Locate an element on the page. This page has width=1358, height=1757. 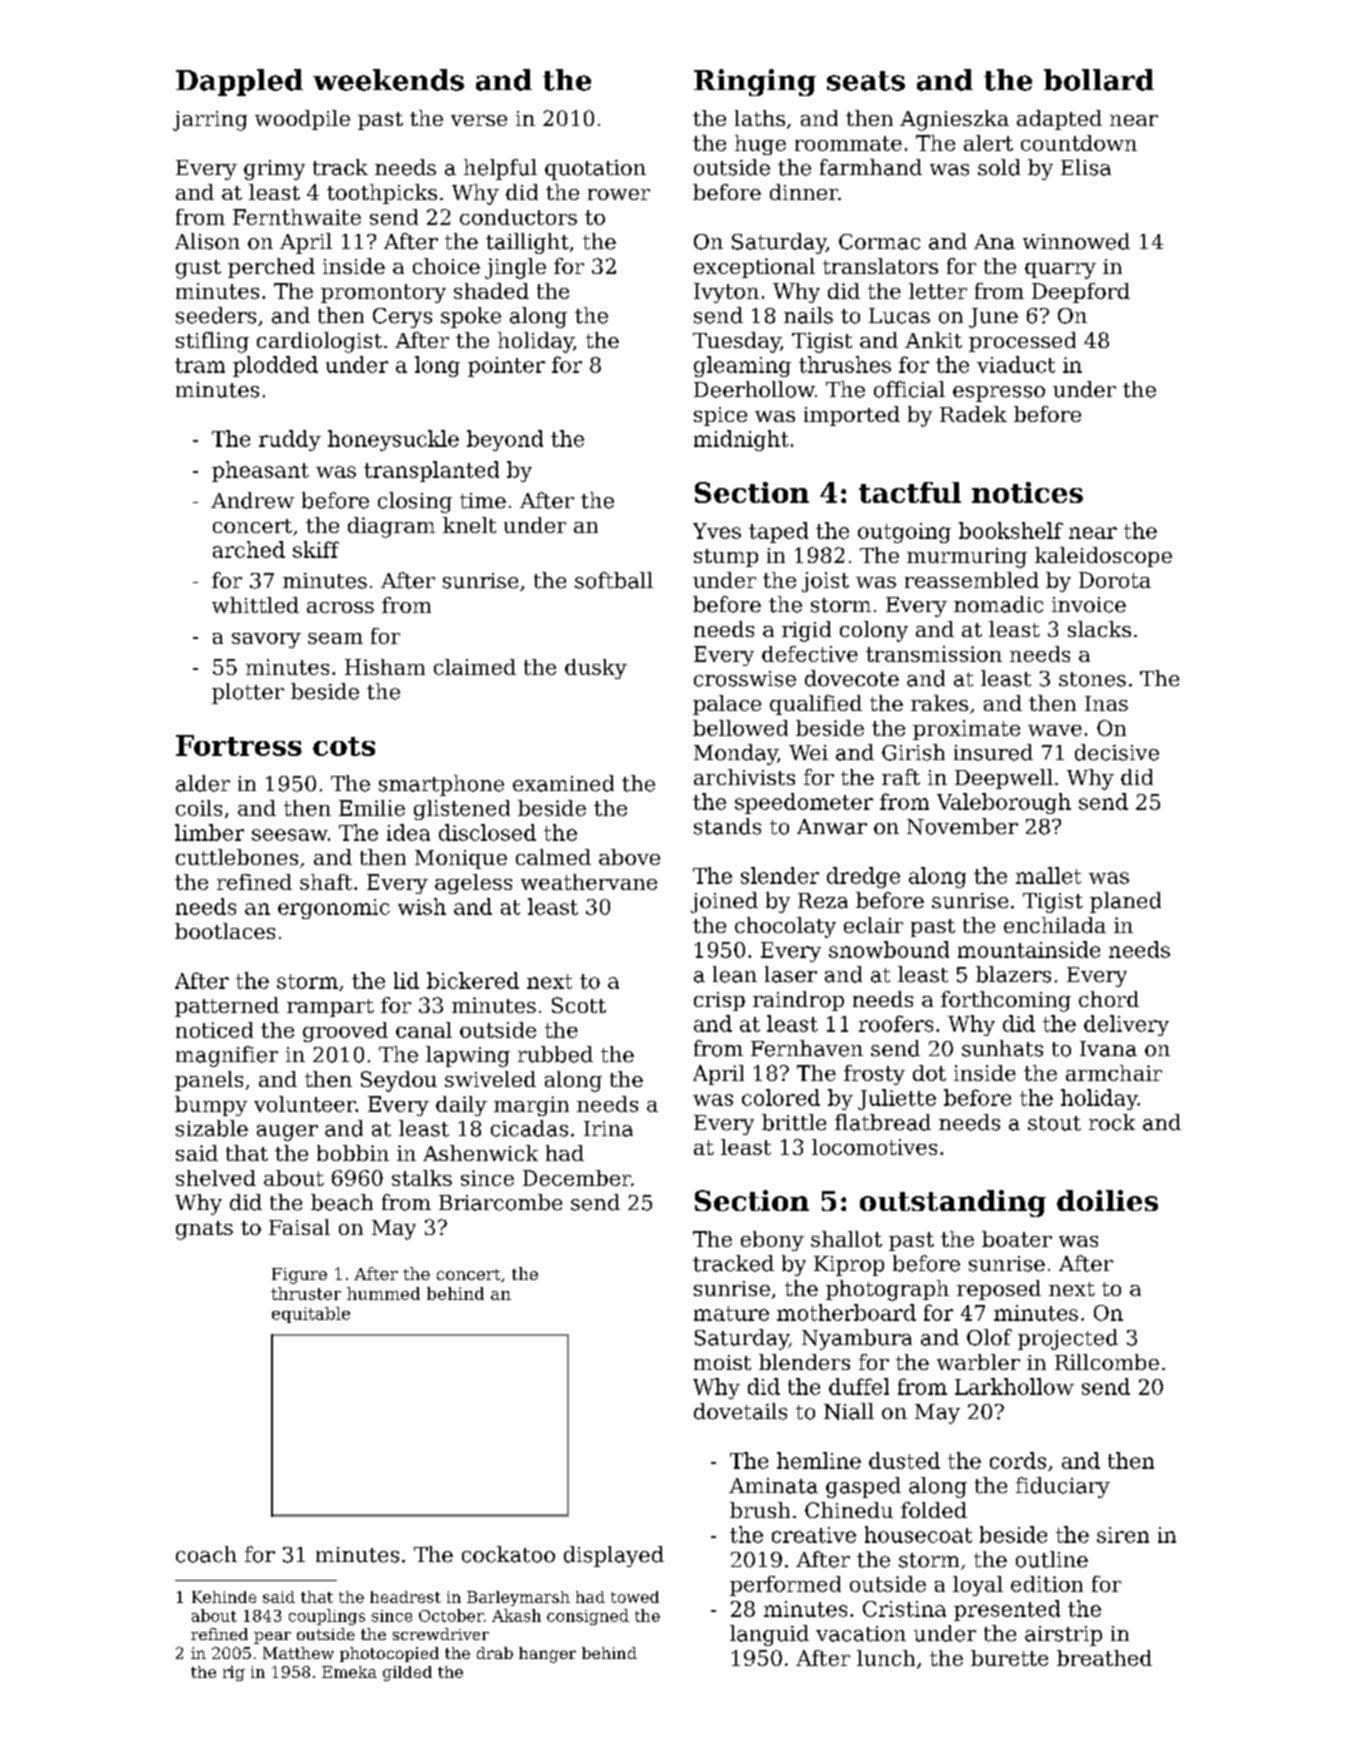
coach is located at coordinates (206, 1554).
